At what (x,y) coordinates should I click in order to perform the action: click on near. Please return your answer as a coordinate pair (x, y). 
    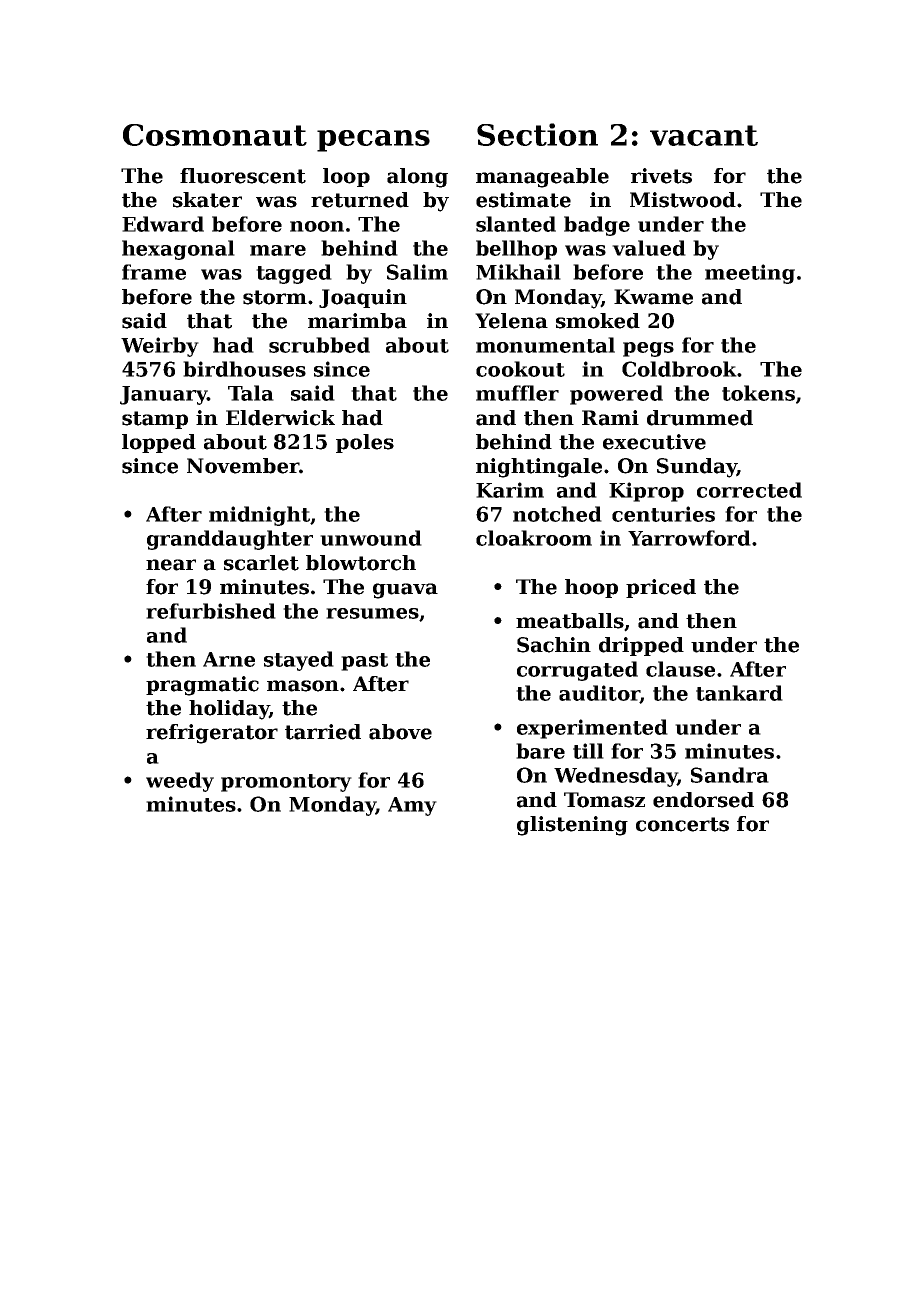
    Looking at the image, I should click on (171, 565).
